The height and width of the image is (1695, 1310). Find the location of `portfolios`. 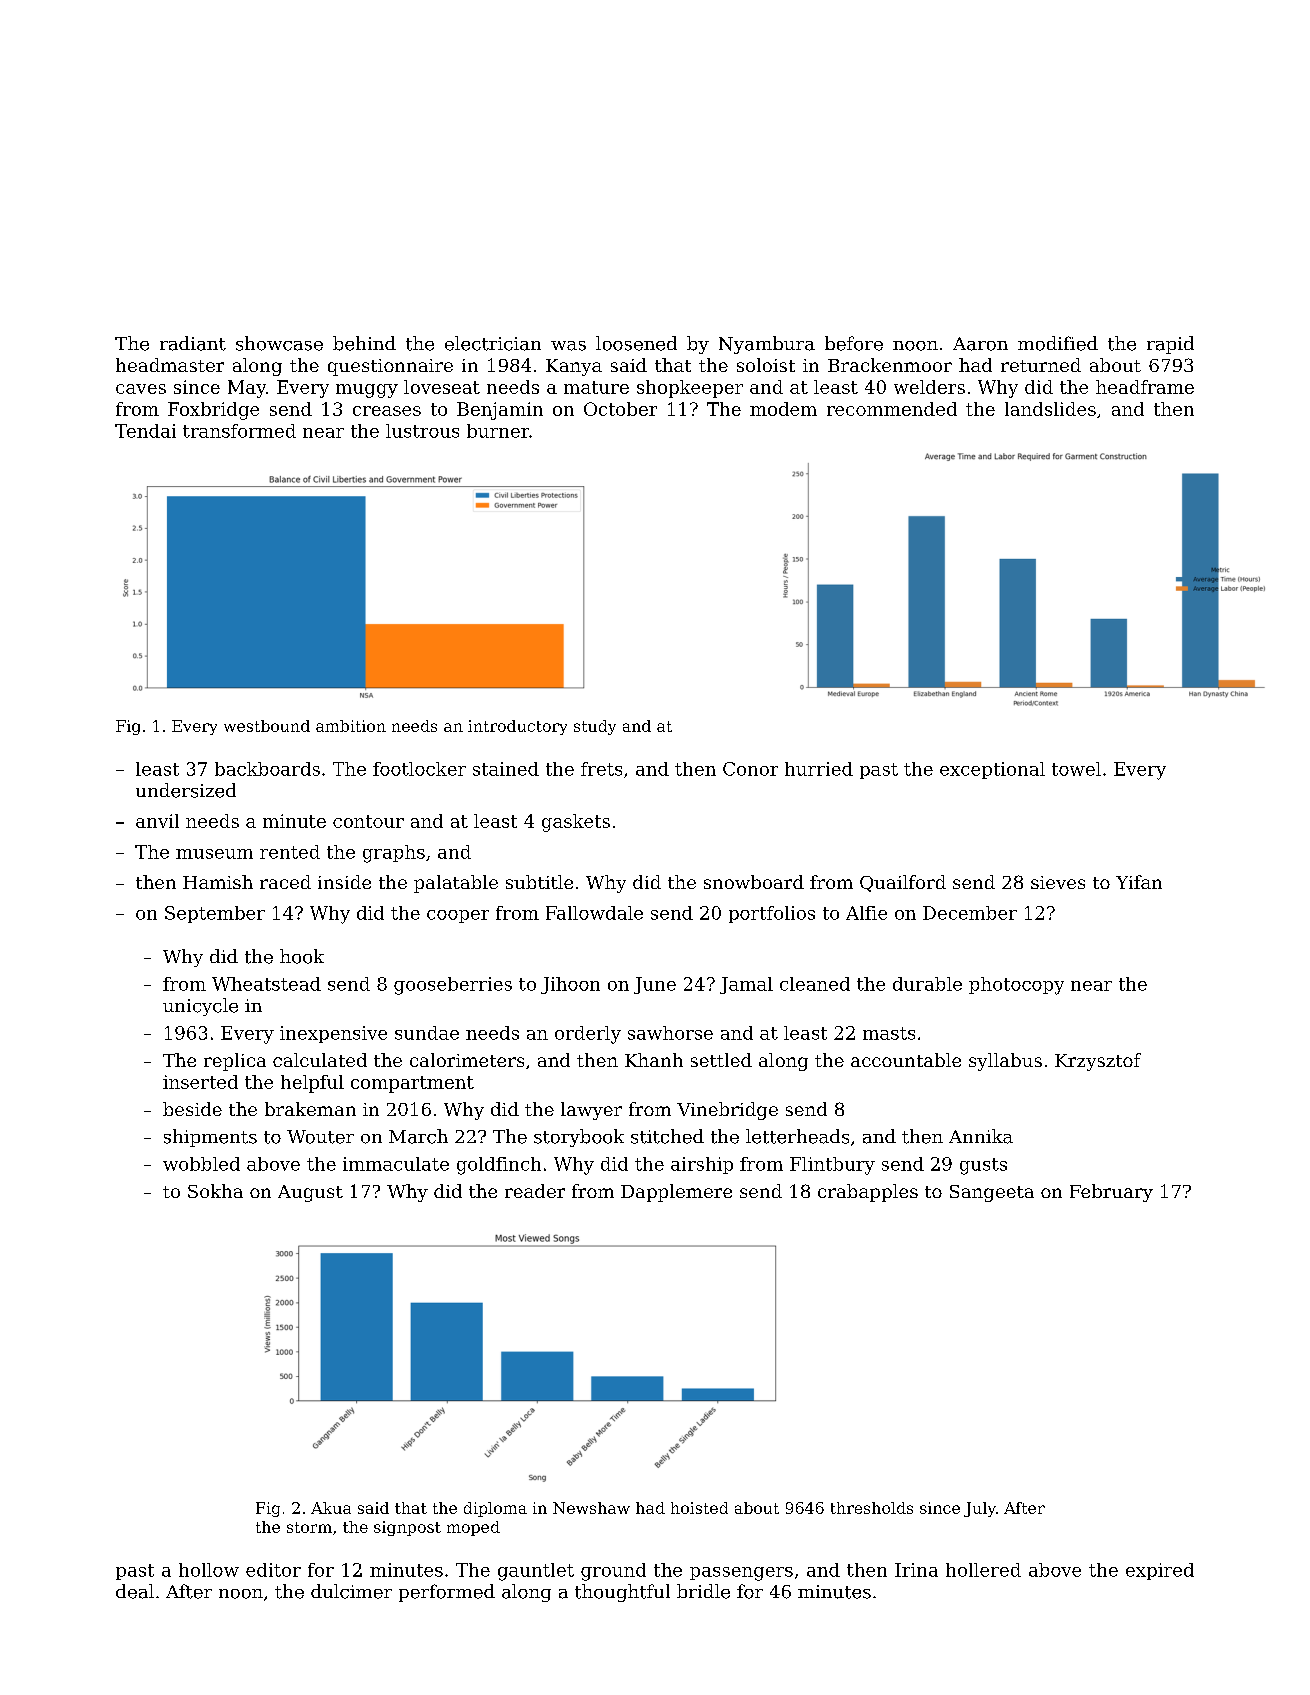

portfolios is located at coordinates (772, 914).
